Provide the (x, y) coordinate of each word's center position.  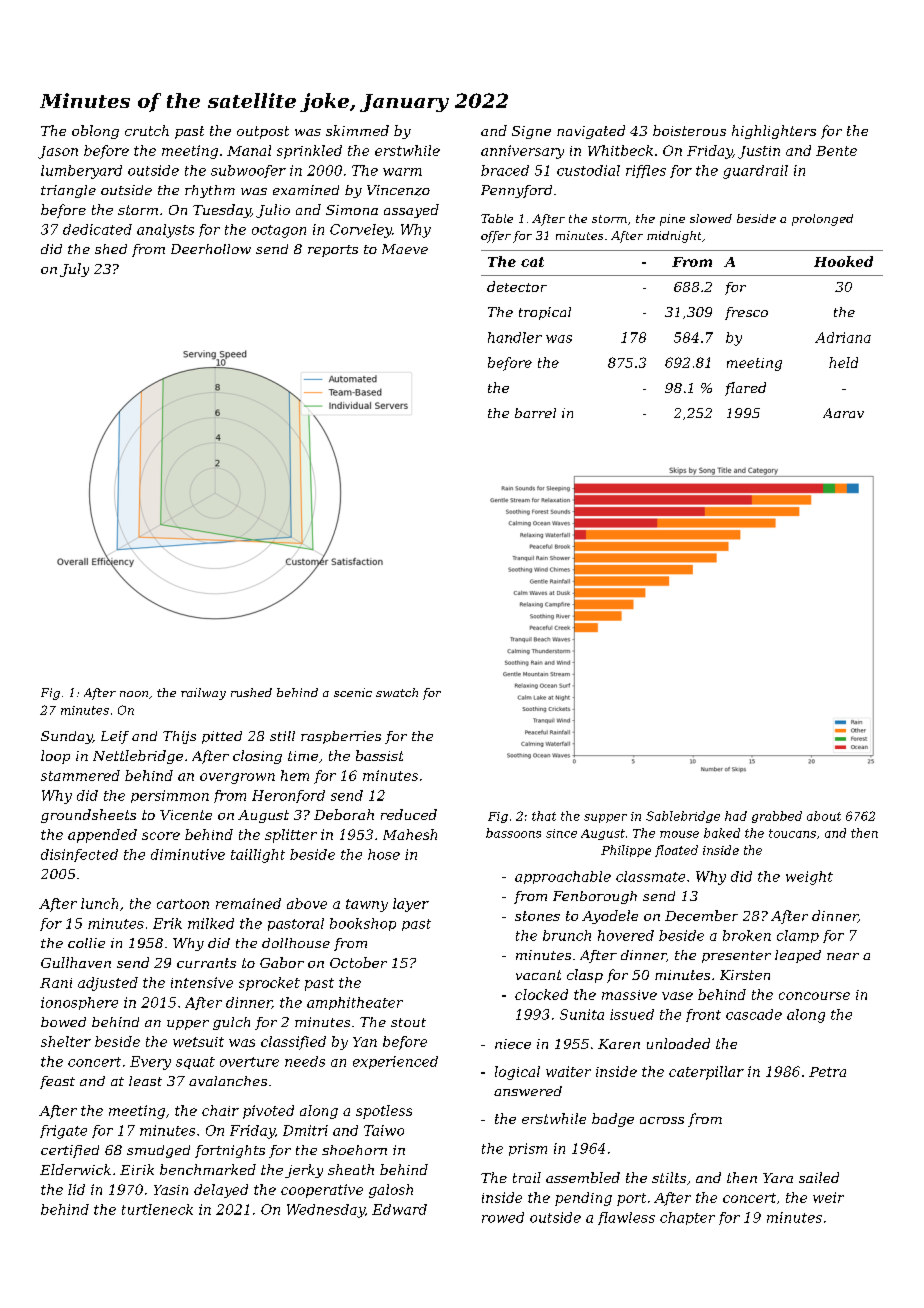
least (145, 1081)
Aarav (843, 413)
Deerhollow (211, 249)
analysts (165, 231)
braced (505, 170)
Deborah (344, 814)
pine (672, 220)
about (824, 816)
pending (583, 1199)
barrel (535, 413)
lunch (99, 903)
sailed (819, 1177)
